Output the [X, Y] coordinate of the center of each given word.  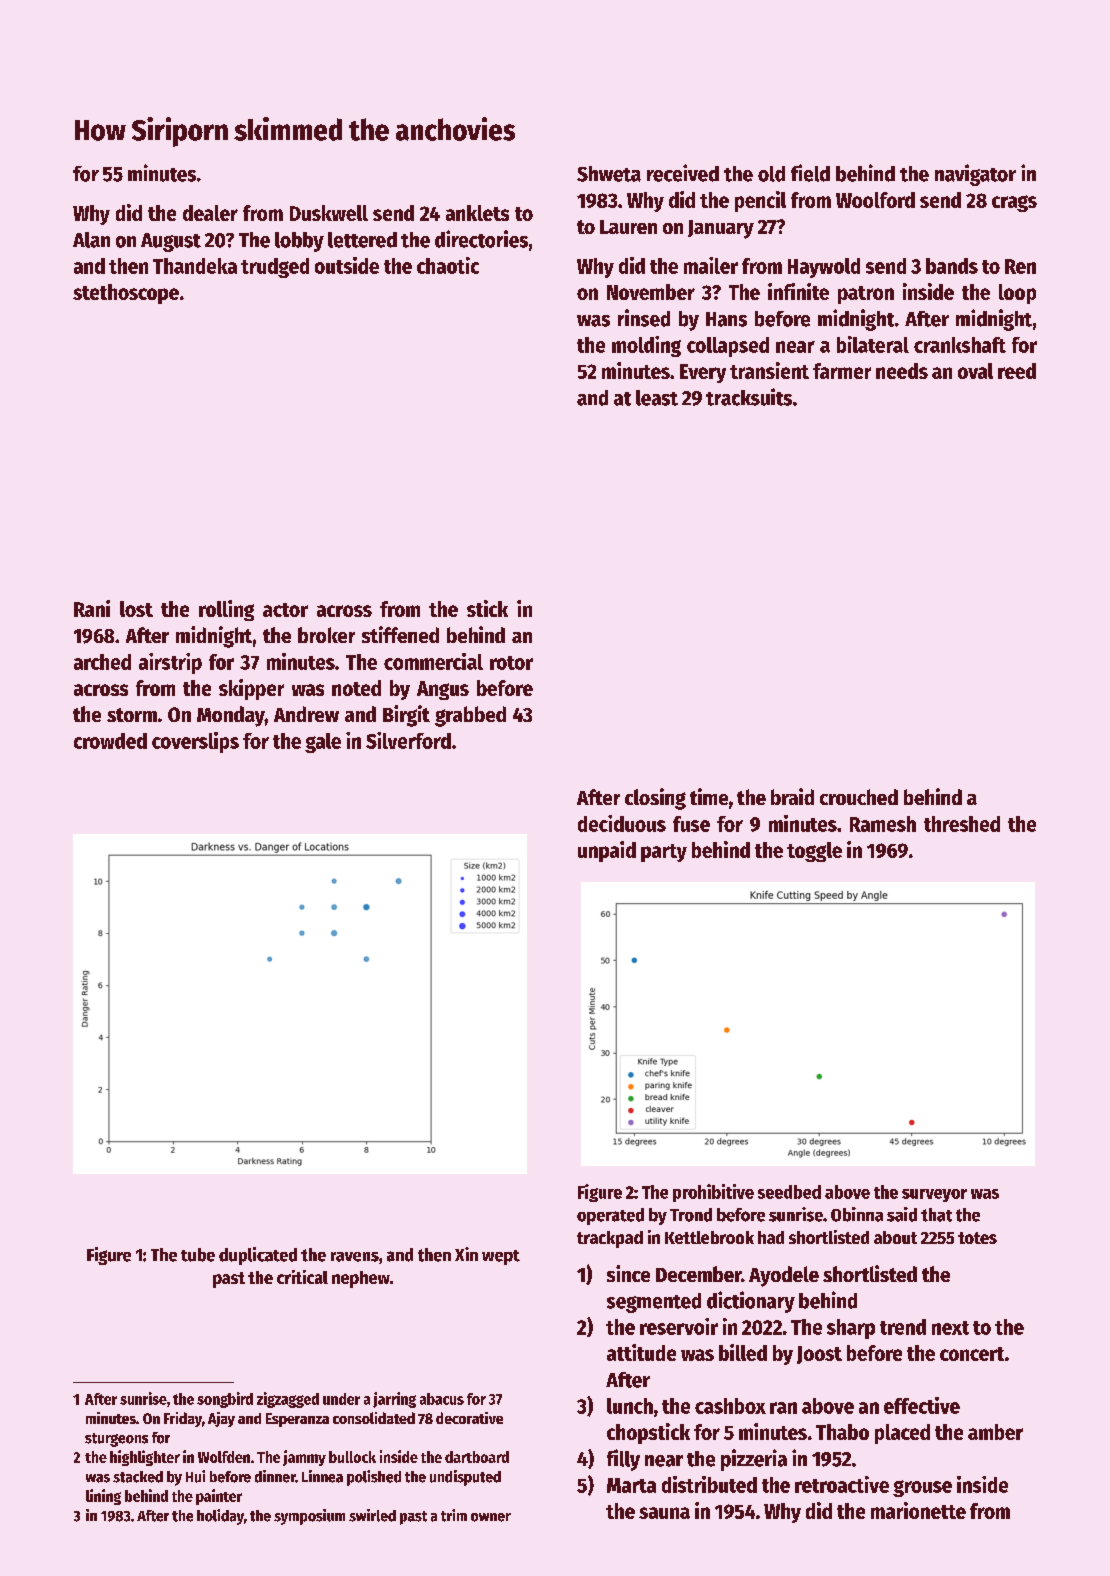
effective [922, 1405]
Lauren [628, 227]
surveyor [934, 1195]
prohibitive [713, 1193]
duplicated [258, 1256]
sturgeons [116, 1440]
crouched [859, 797]
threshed [962, 824]
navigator [975, 175]
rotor [511, 663]
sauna [664, 1513]
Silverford [408, 740]
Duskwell [329, 213]
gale [323, 743]
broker [326, 635]
